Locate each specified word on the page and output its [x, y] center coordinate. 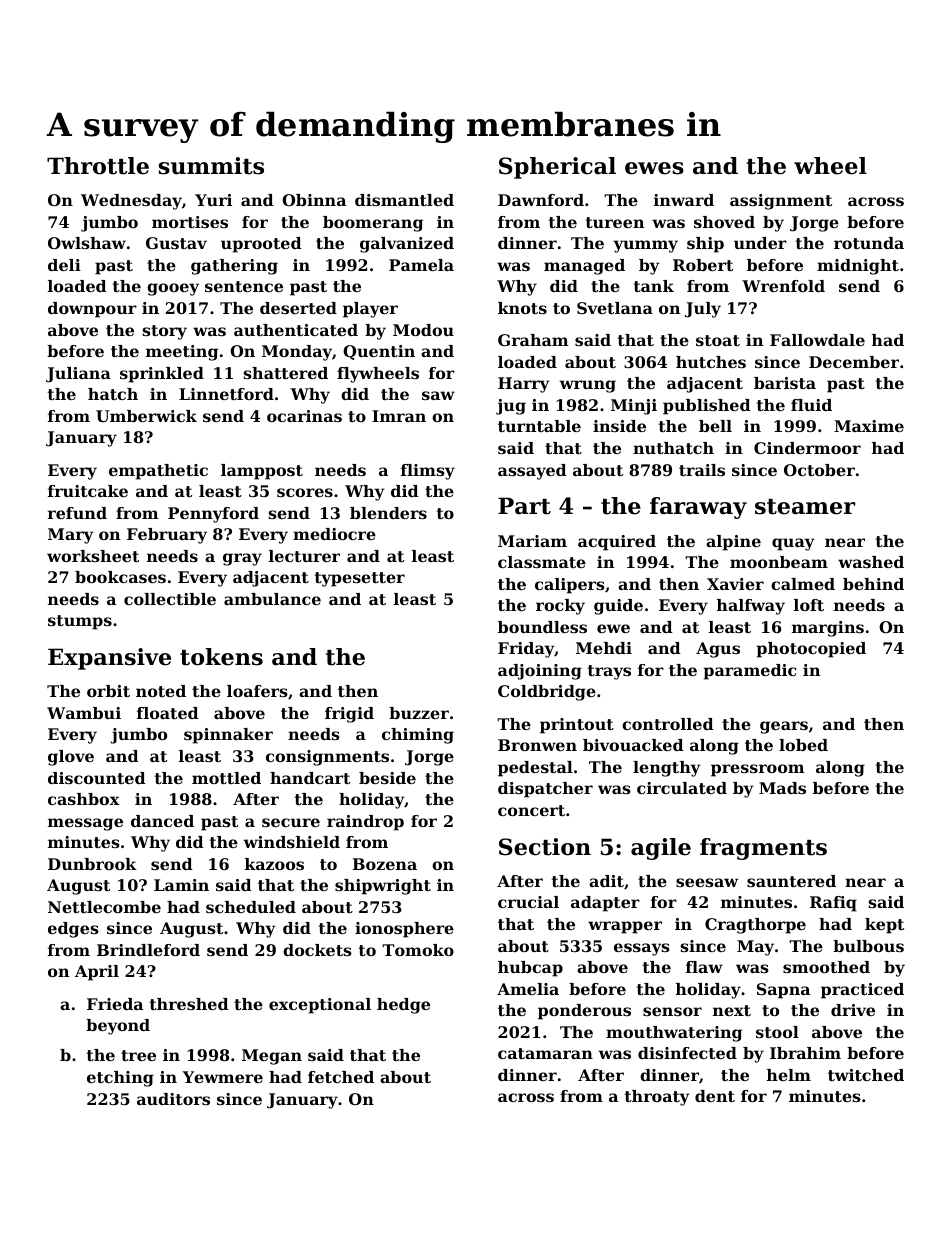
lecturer [304, 556]
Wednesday [131, 202]
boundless [542, 627]
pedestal [535, 769]
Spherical [557, 168]
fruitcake [88, 491]
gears [784, 727]
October [819, 470]
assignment [781, 202]
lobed [803, 745]
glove [71, 758]
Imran [399, 416]
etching [120, 1079]
